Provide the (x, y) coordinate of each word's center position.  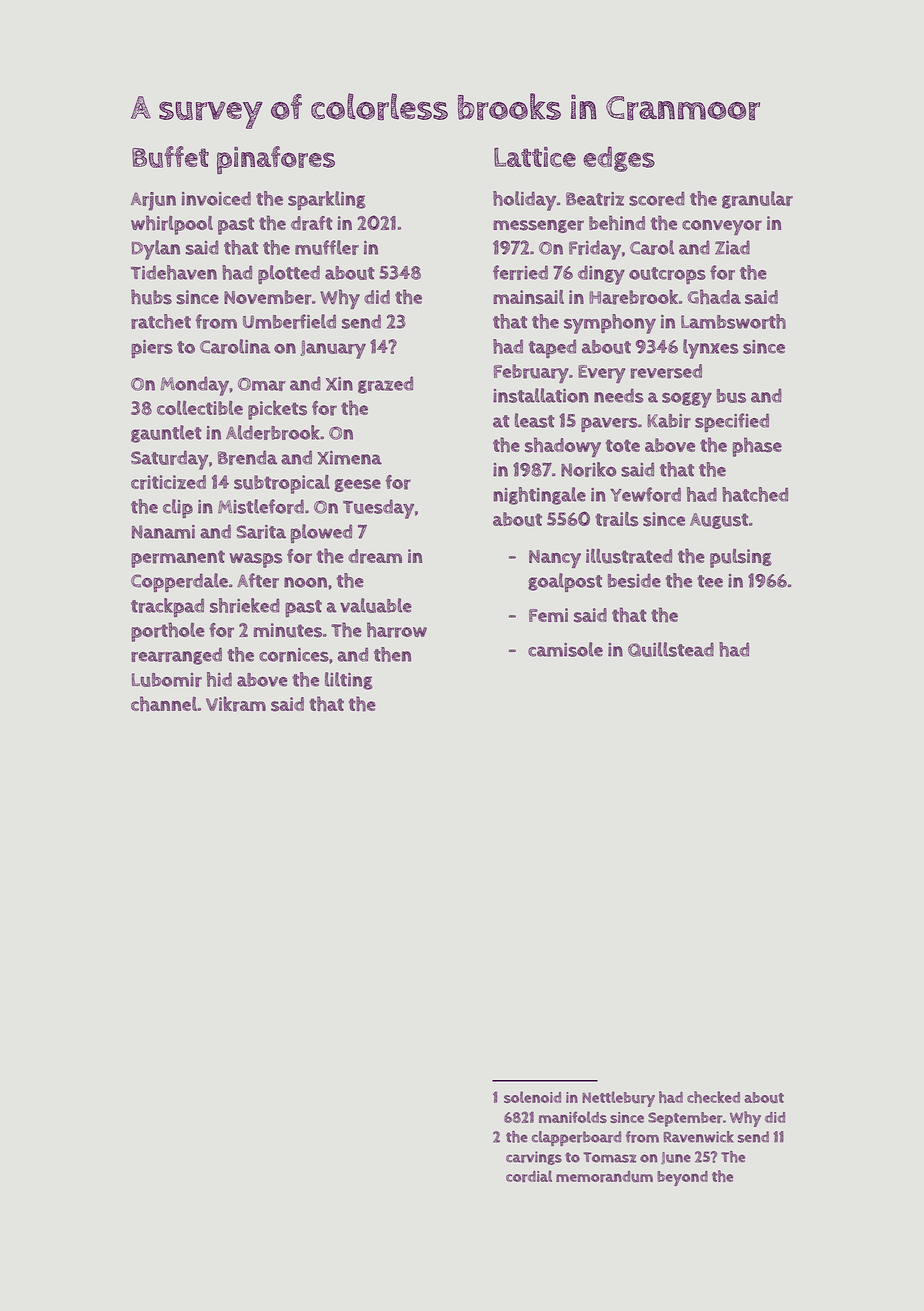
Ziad (732, 247)
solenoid (532, 1097)
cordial (529, 1176)
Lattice (535, 157)
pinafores (276, 160)
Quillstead (671, 649)
